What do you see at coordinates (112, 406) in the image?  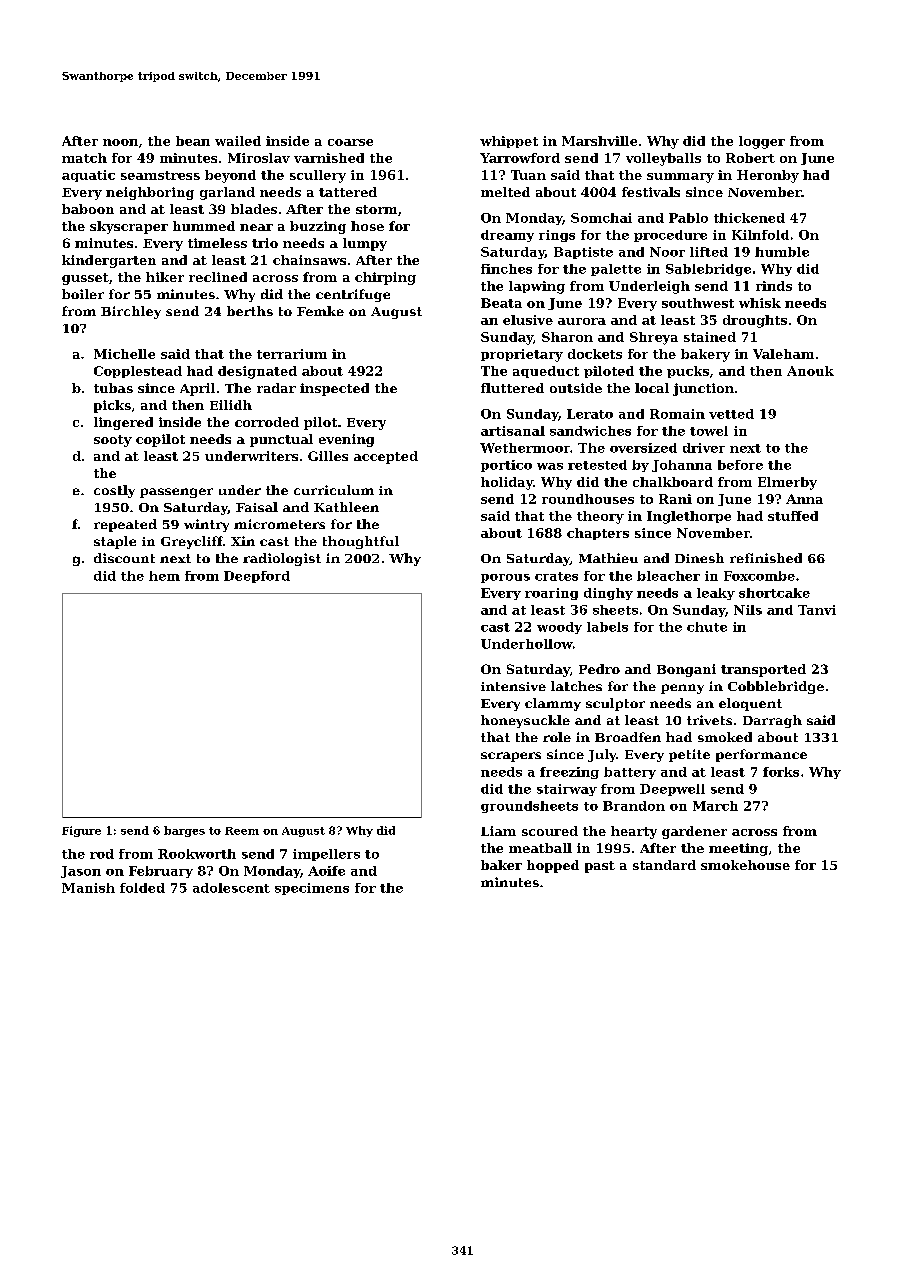 I see `picks` at bounding box center [112, 406].
